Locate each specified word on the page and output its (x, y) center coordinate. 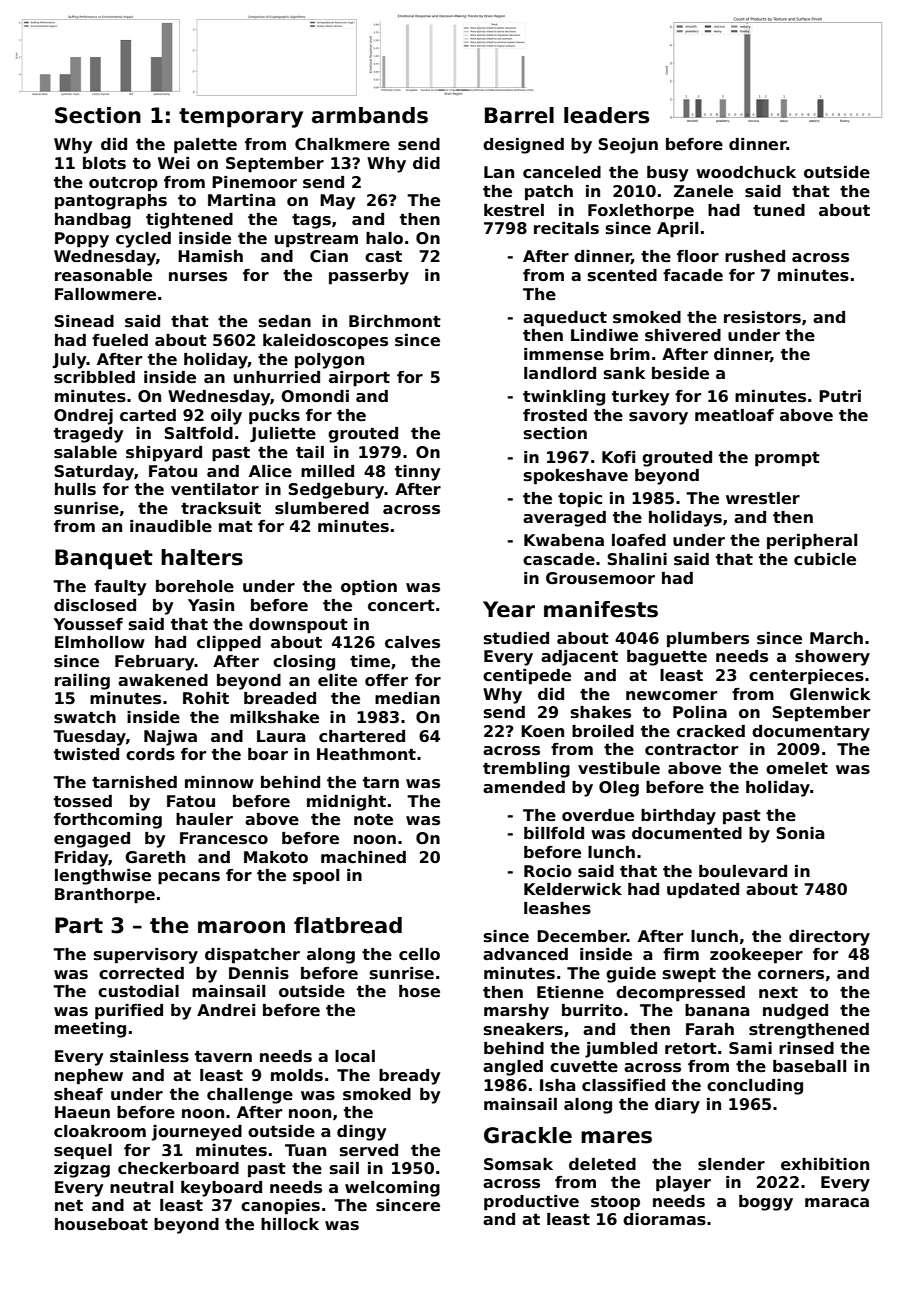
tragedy (88, 435)
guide (631, 975)
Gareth (155, 857)
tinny (417, 473)
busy (667, 174)
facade (693, 275)
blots (104, 163)
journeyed (196, 1133)
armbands (370, 115)
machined (363, 857)
